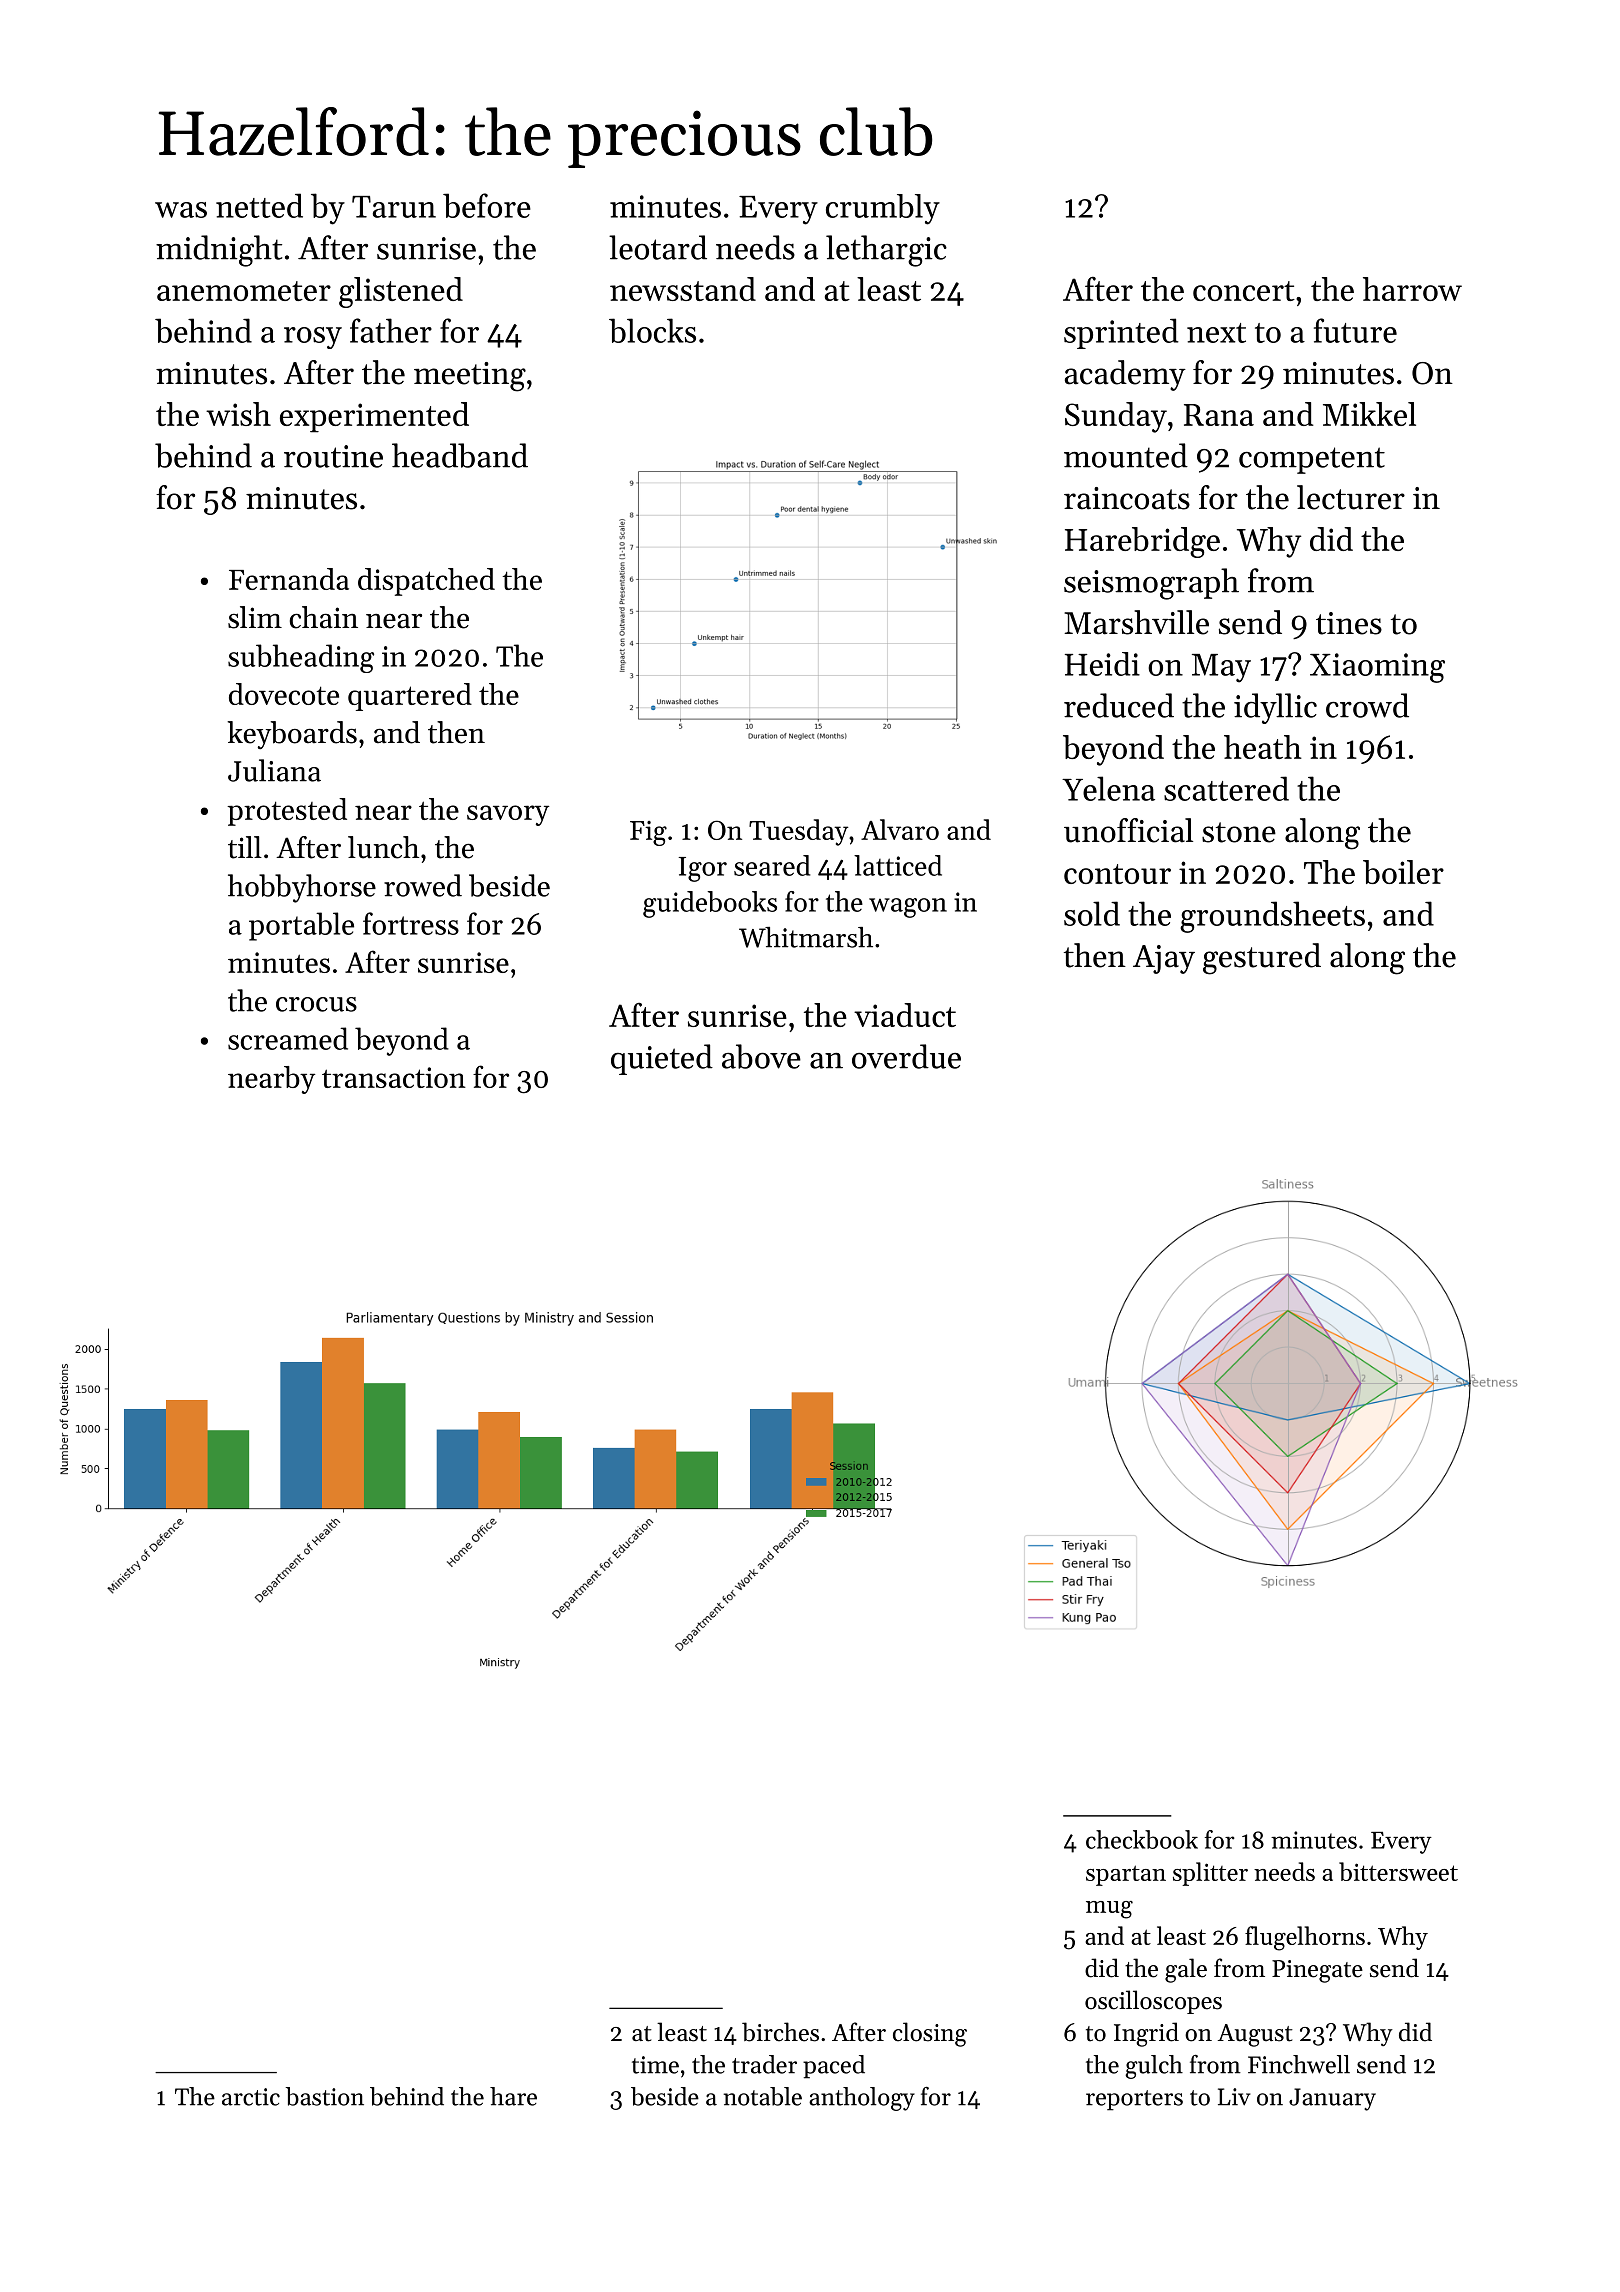 The image size is (1620, 2292). What do you see at coordinates (1142, 1839) in the document?
I see `checkbook` at bounding box center [1142, 1839].
